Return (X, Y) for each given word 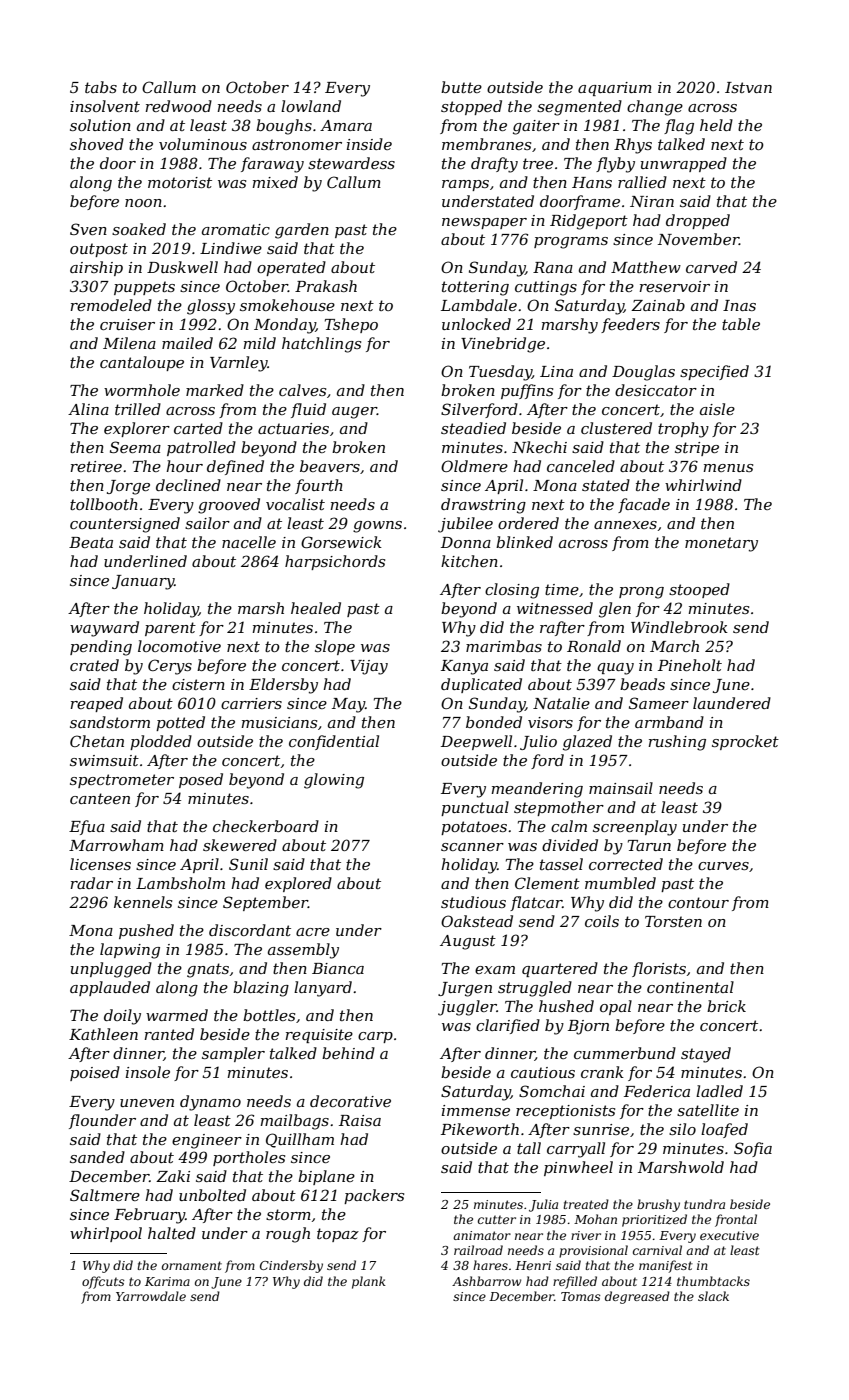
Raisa (360, 1120)
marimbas (504, 646)
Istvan (748, 87)
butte (461, 87)
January (143, 582)
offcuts (103, 1282)
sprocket (745, 742)
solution (100, 125)
